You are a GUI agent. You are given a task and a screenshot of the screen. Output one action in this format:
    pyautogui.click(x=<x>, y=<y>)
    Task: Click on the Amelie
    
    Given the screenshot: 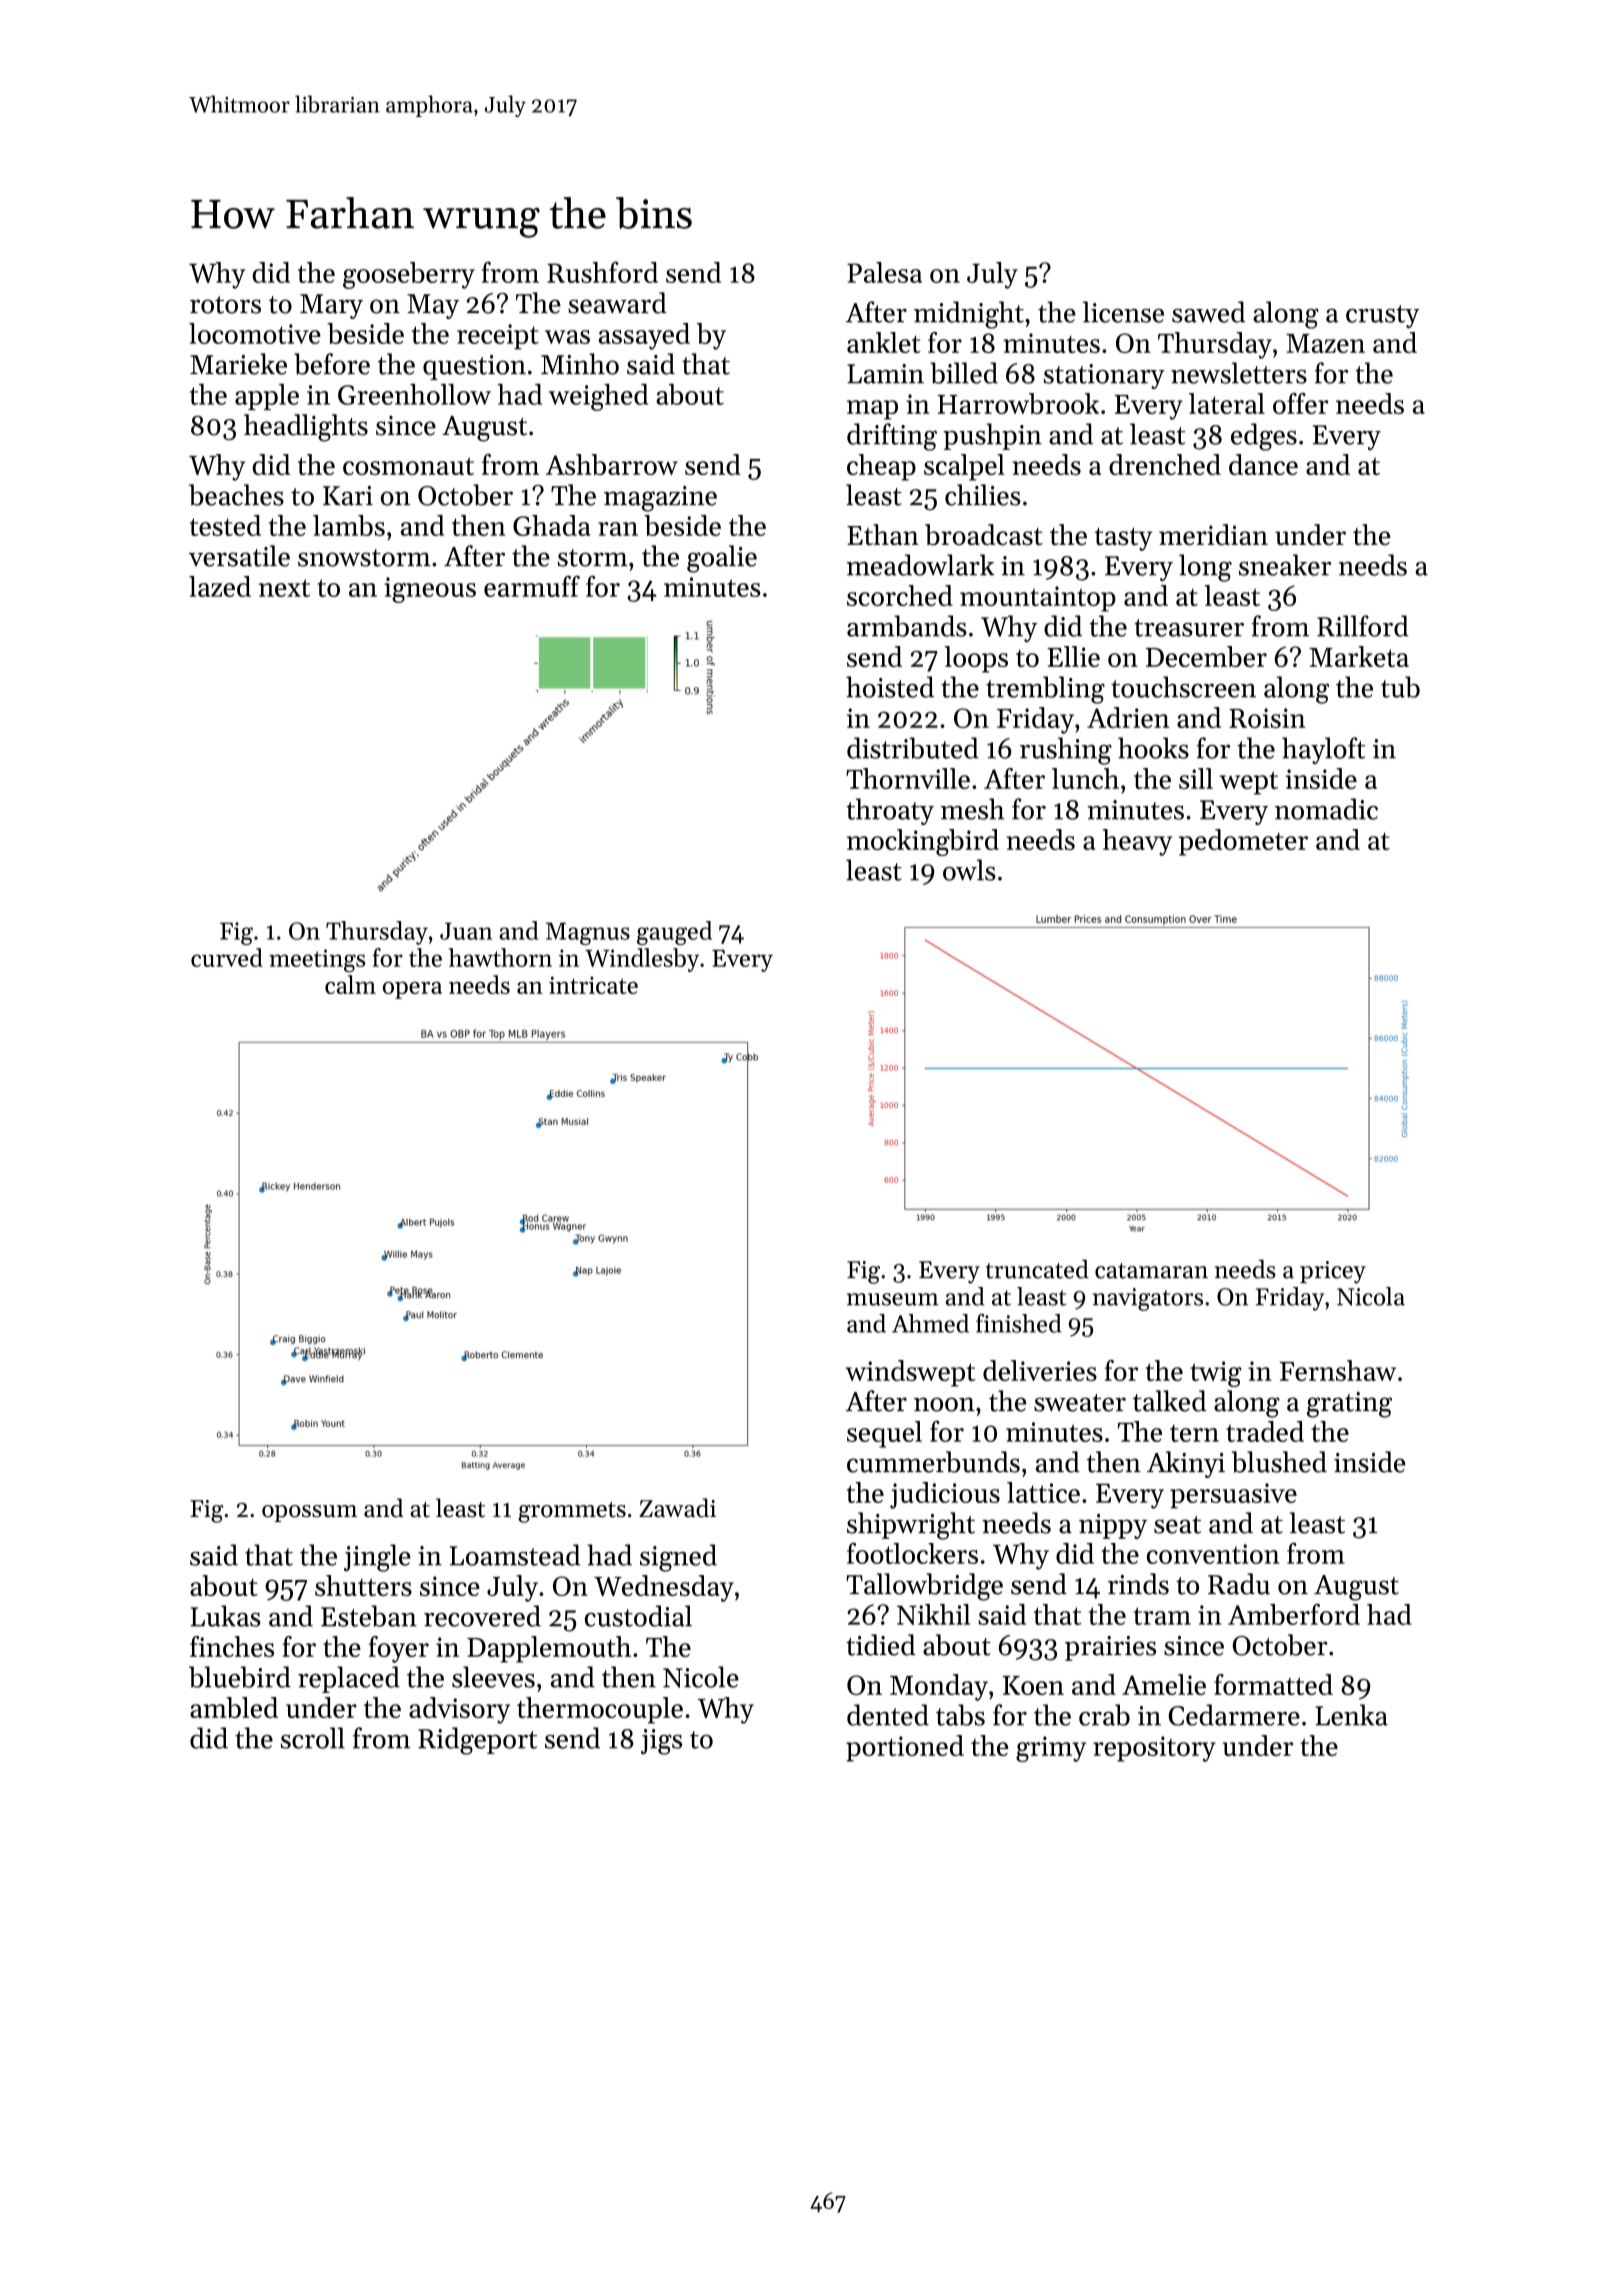 What is the action you would take?
    pyautogui.click(x=1164, y=1684)
